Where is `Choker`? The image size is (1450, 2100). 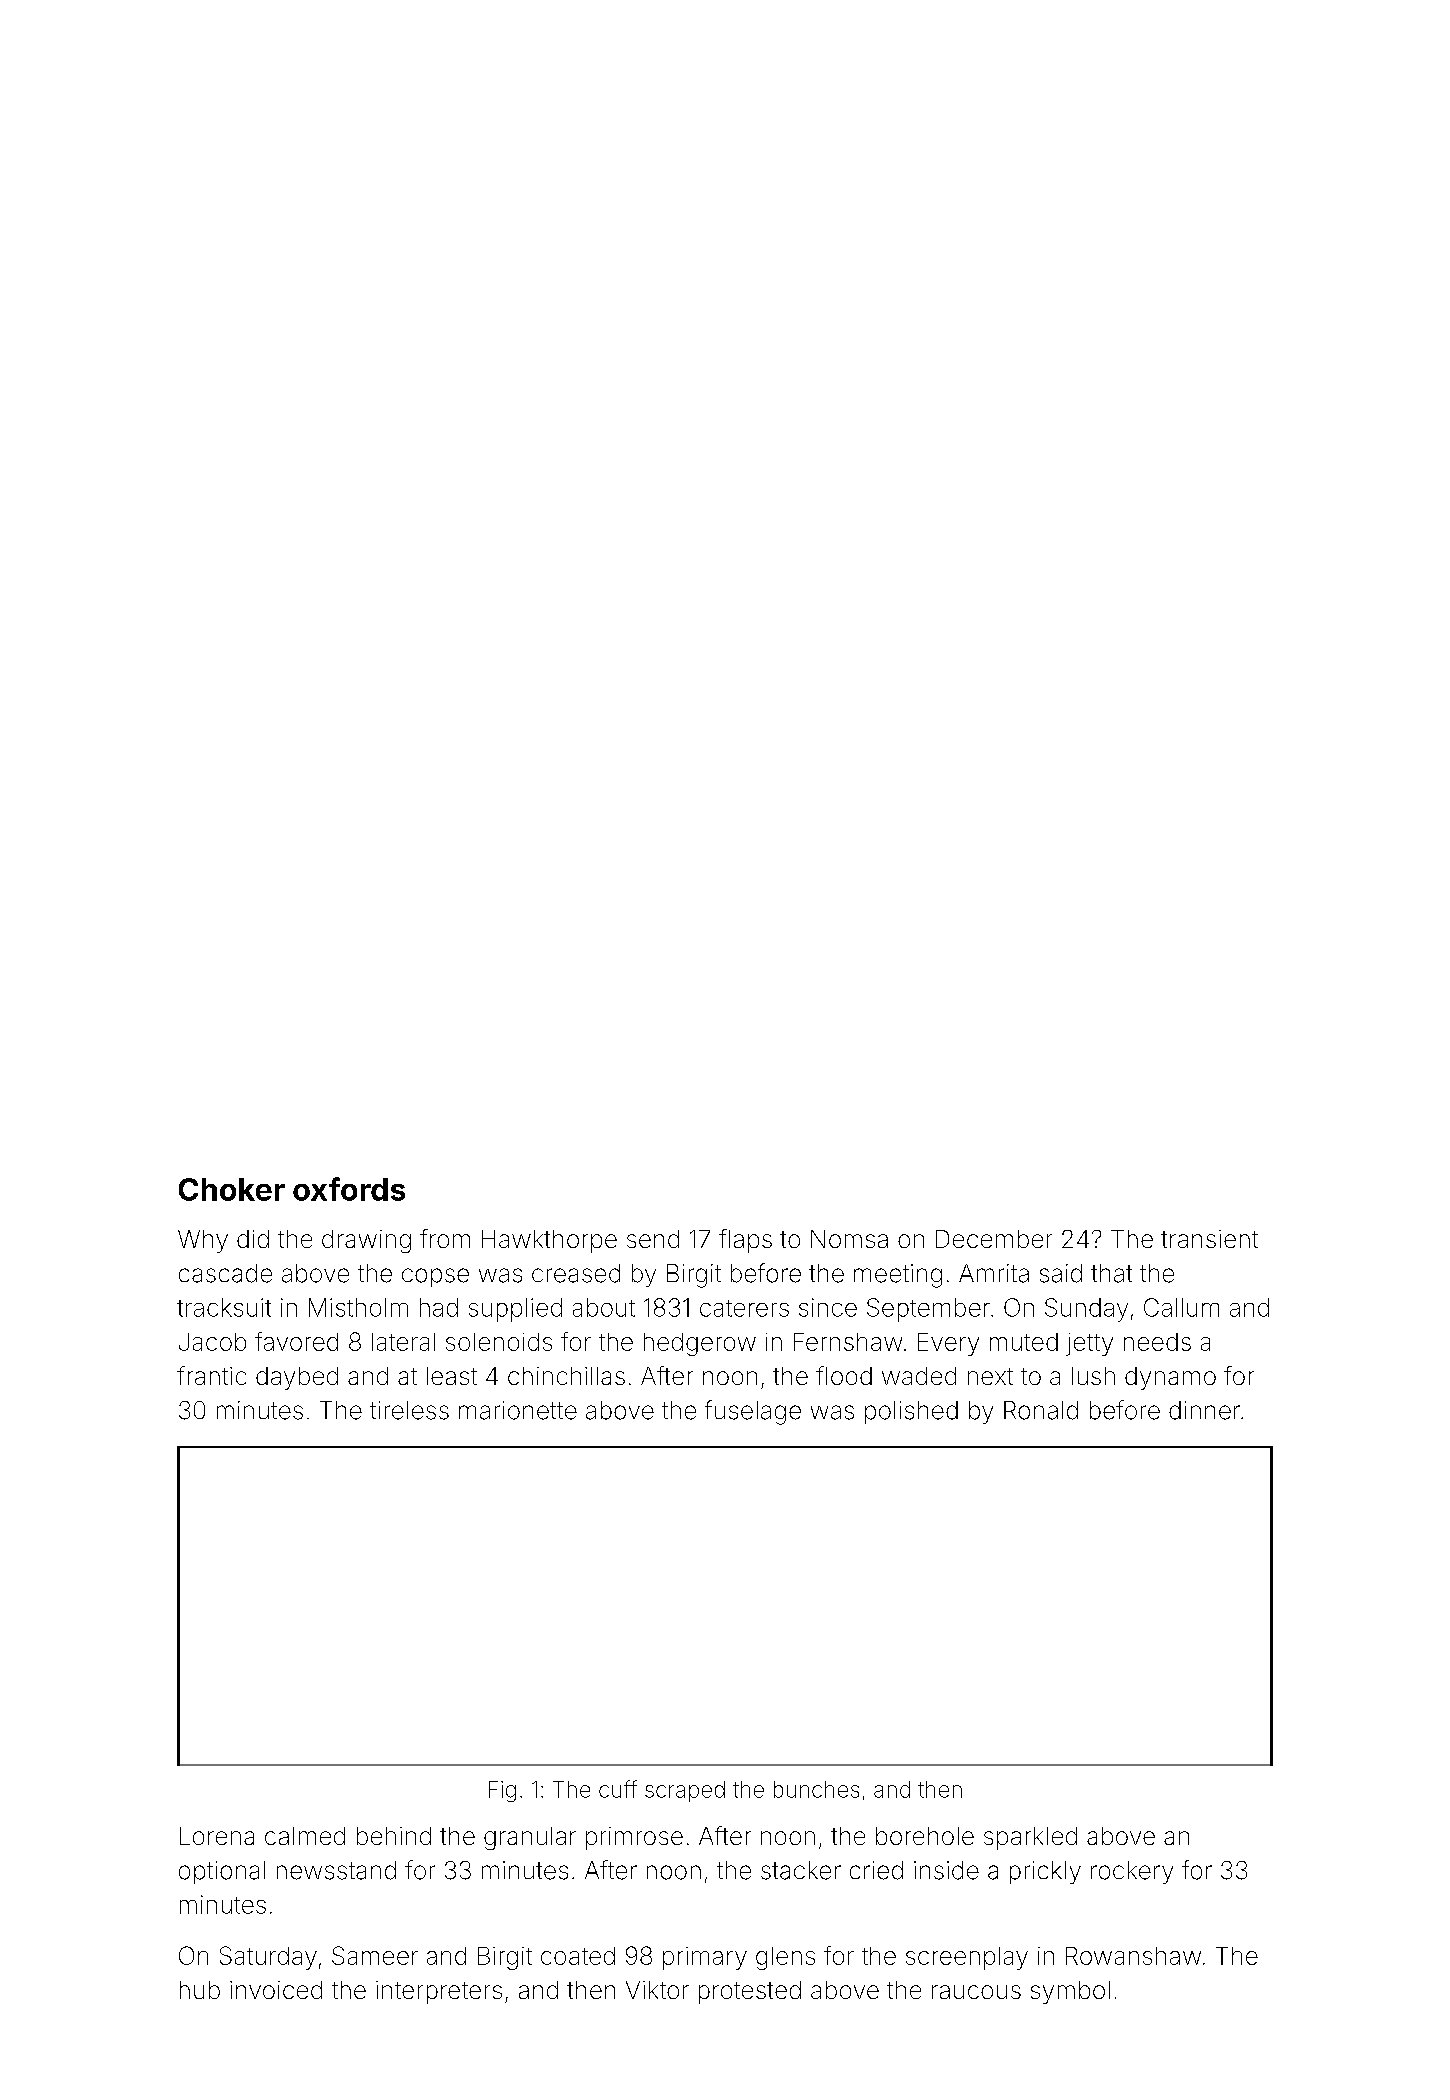 Choker is located at coordinates (232, 1189).
